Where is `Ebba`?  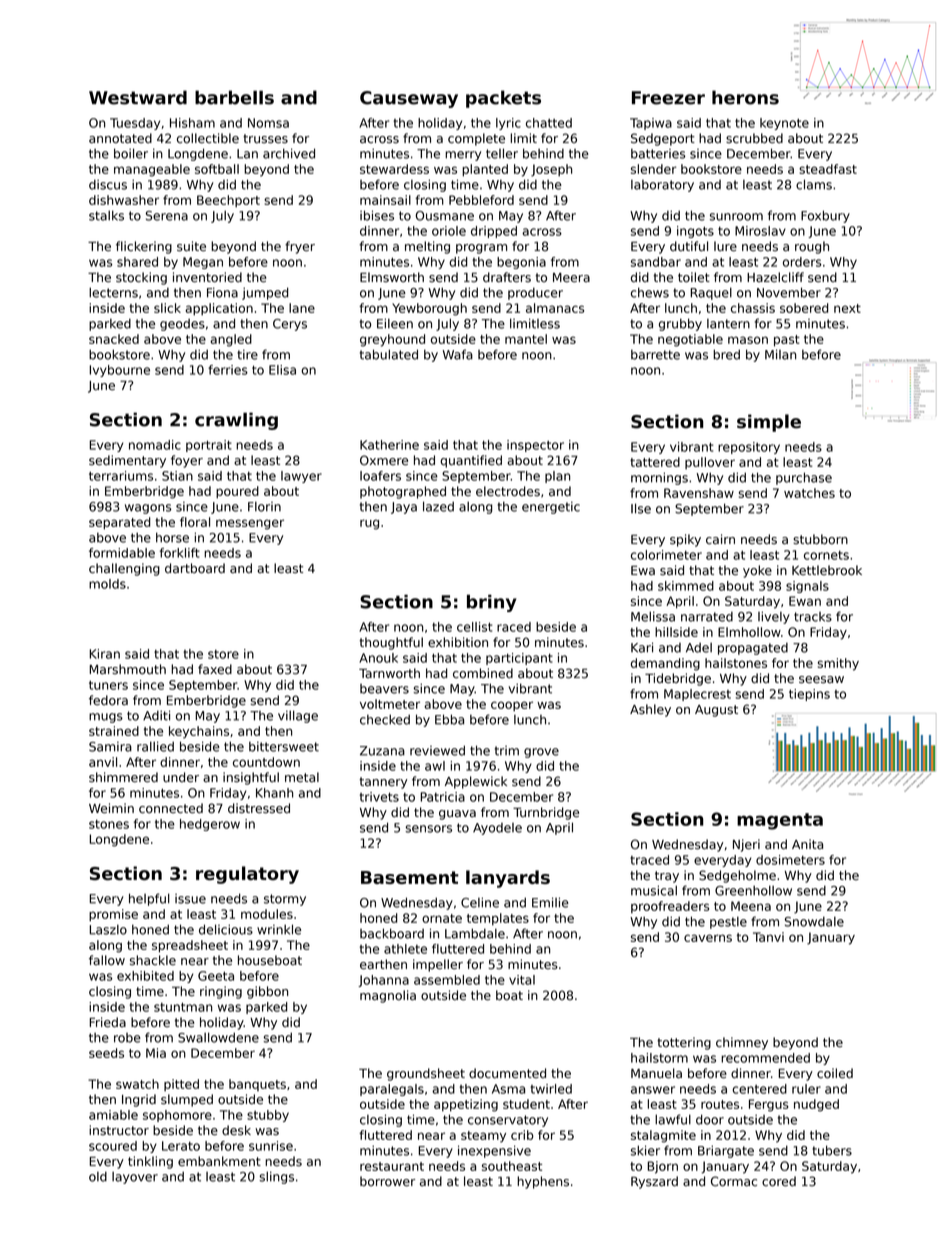
Ebba is located at coordinates (449, 719).
